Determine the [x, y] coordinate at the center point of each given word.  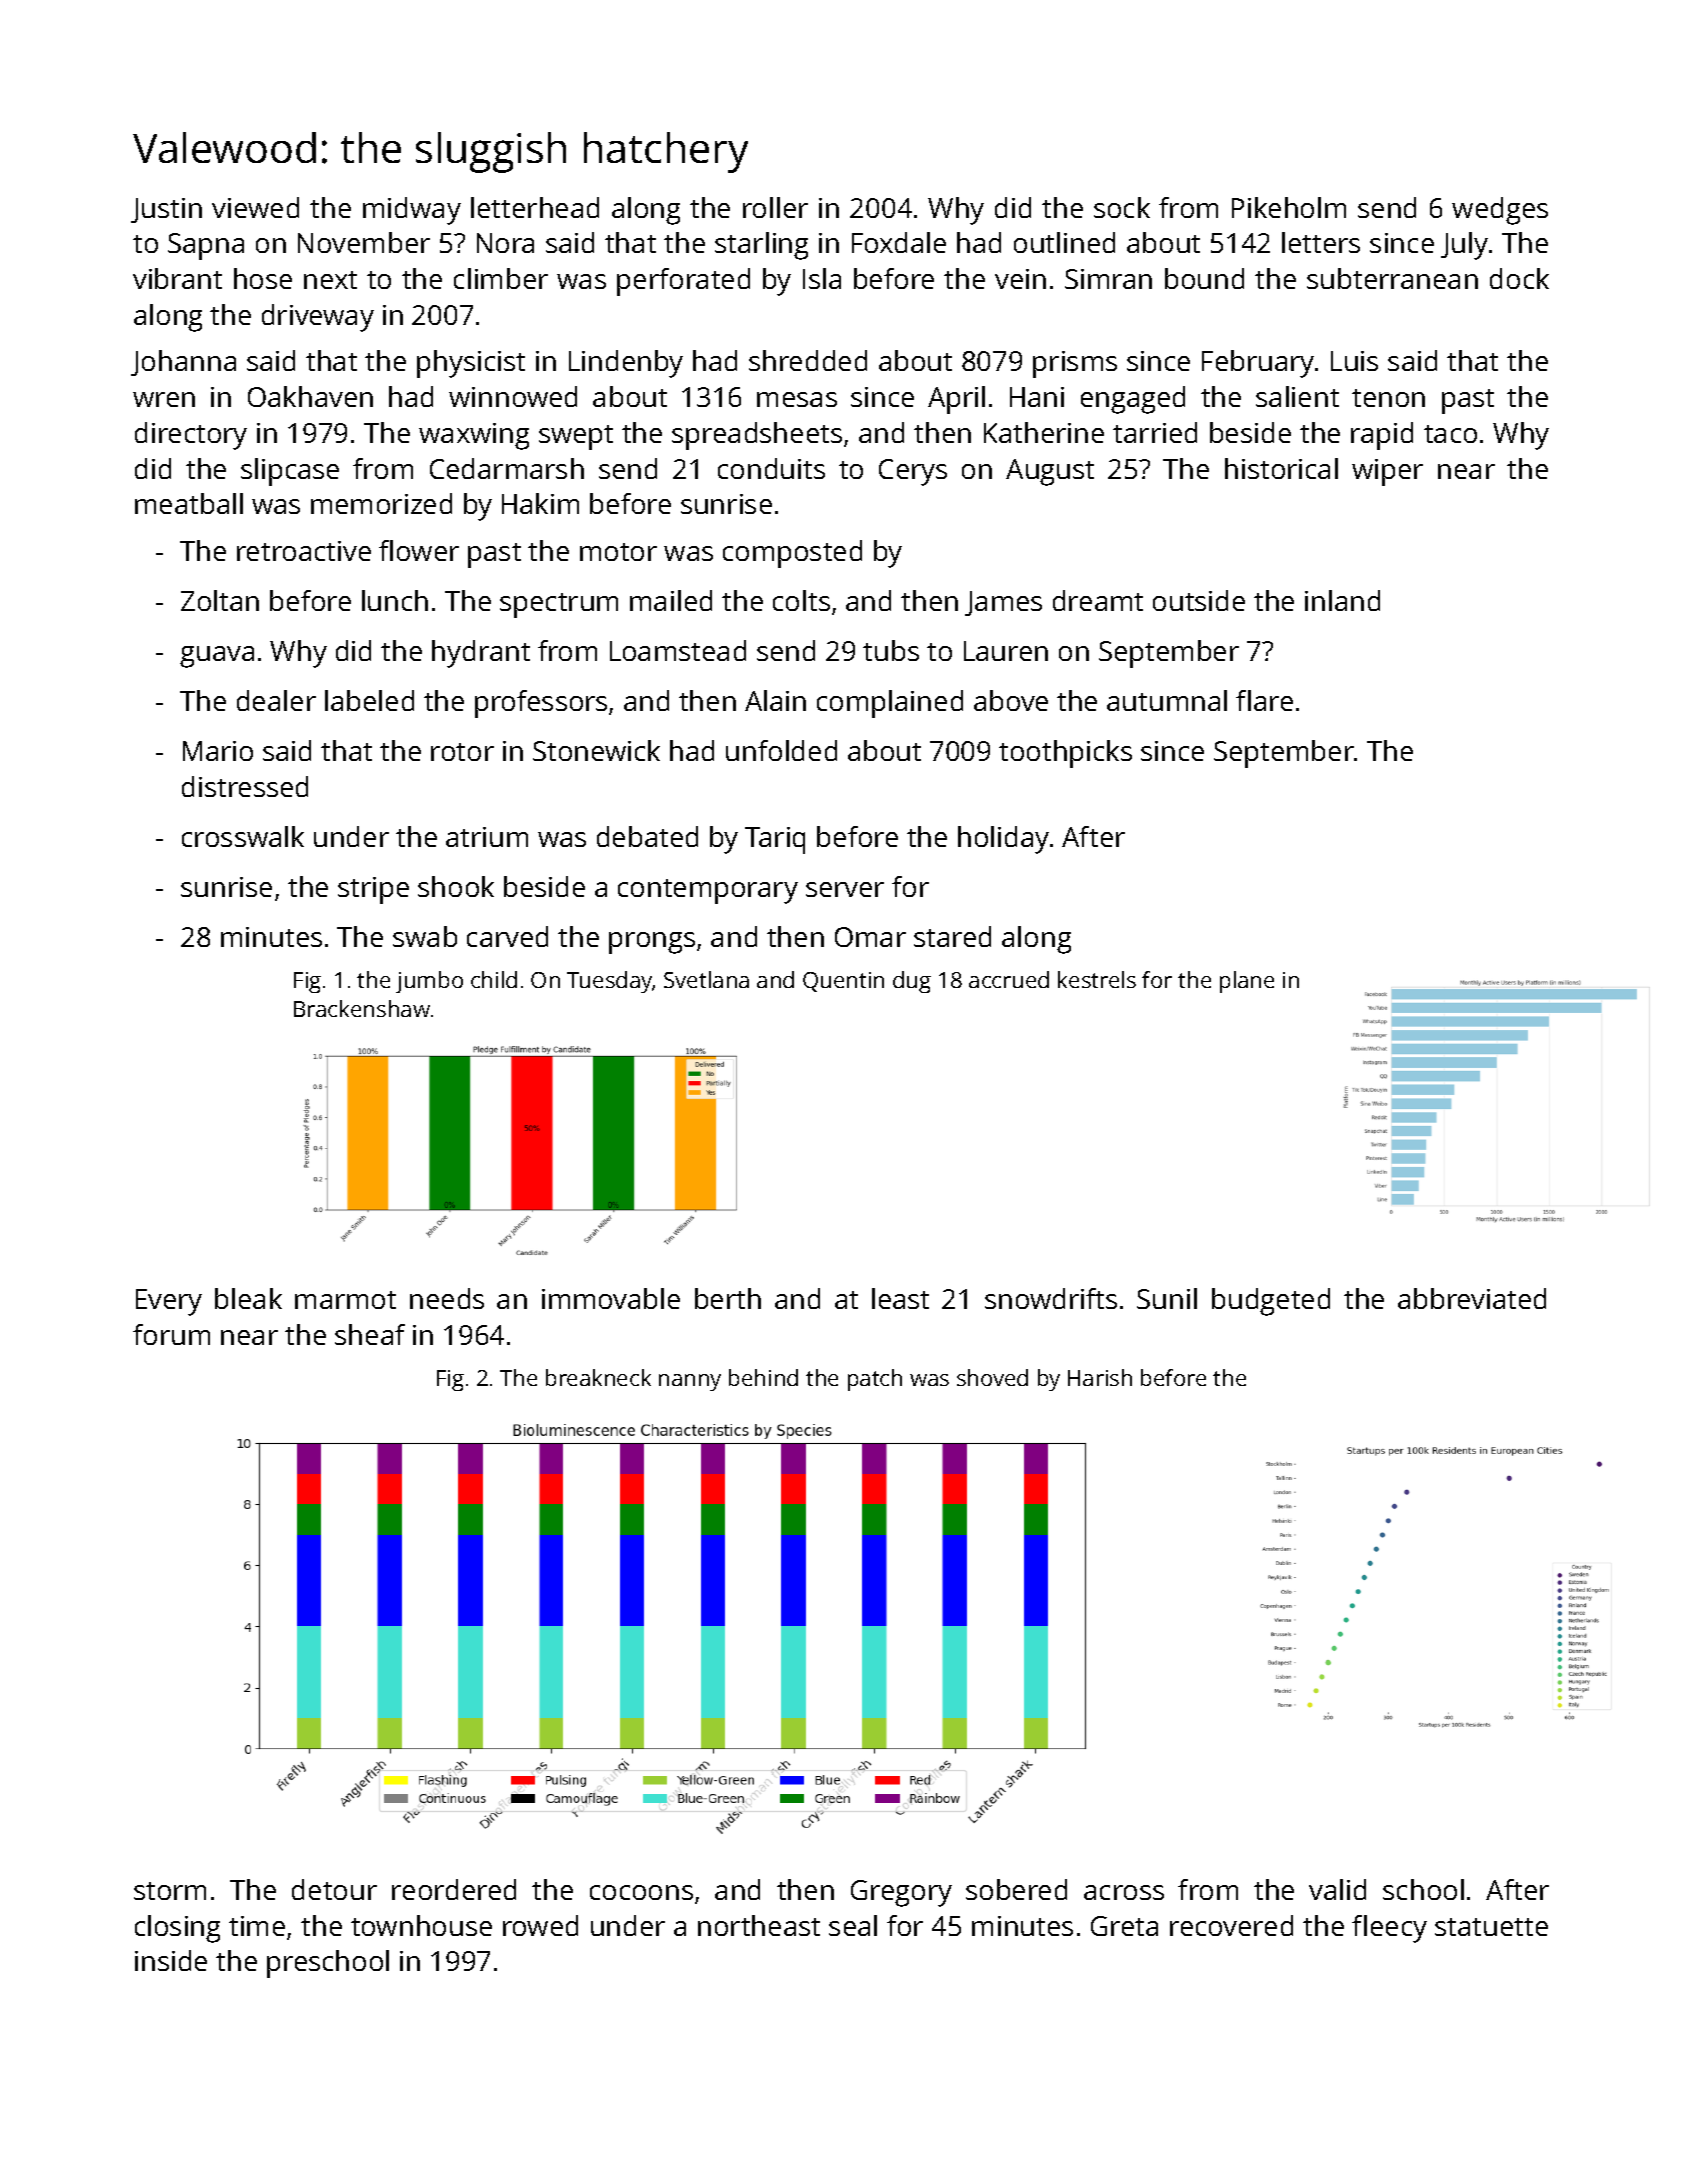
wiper [1387, 472]
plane [1247, 982]
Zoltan [220, 600]
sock [1122, 207]
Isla [822, 278]
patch [875, 1380]
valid [1337, 1889]
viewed [255, 207]
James [1003, 603]
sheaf [370, 1334]
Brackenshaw [362, 1008]
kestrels [1097, 979]
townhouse [421, 1925]
